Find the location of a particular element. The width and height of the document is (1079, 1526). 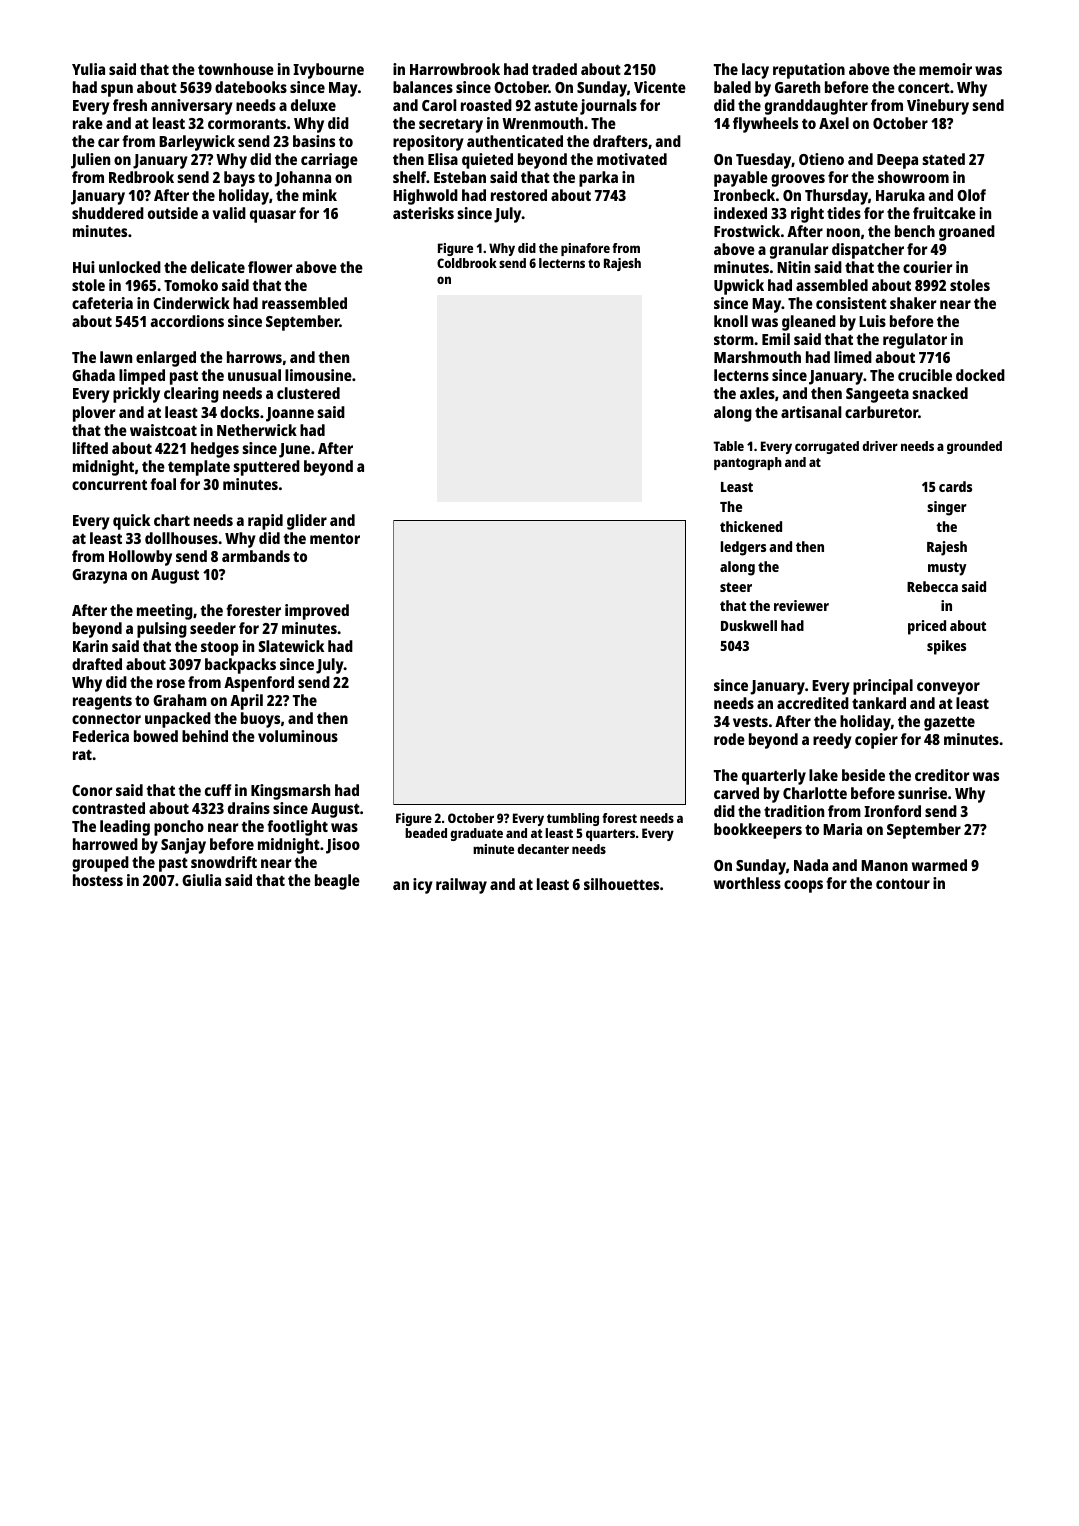

Giulia is located at coordinates (201, 880).
